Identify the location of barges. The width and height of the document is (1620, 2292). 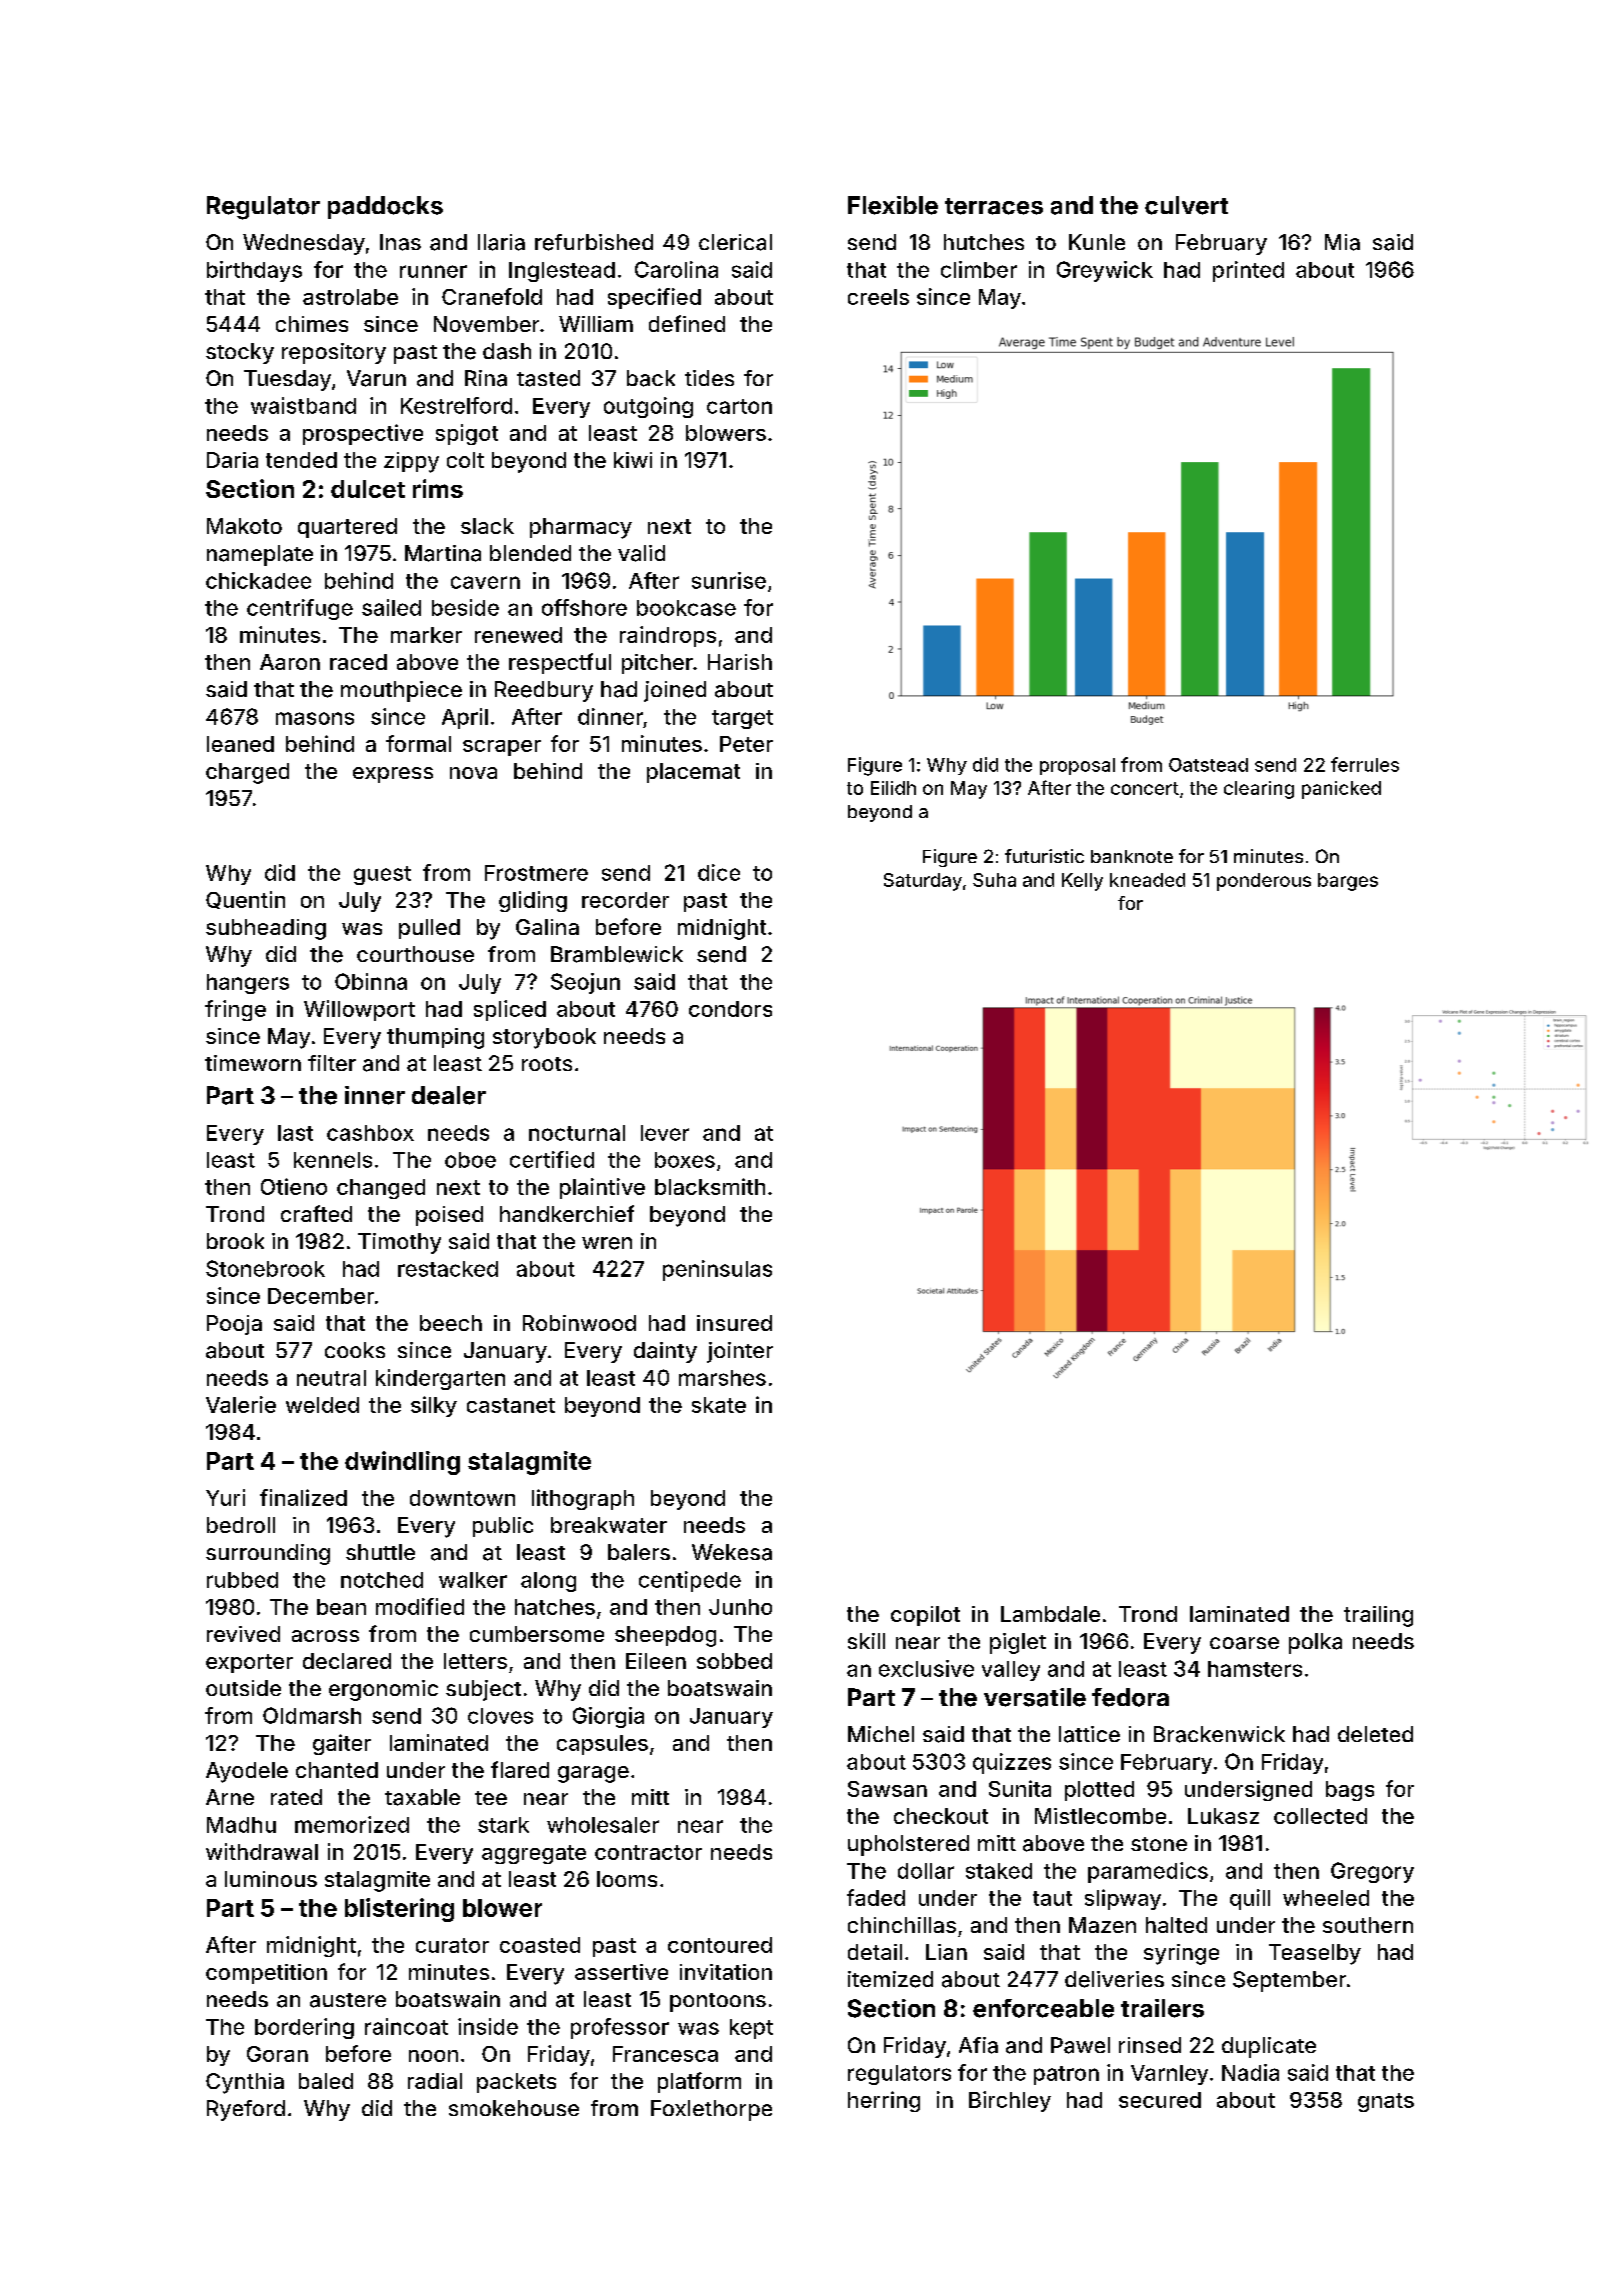
(1348, 882).
